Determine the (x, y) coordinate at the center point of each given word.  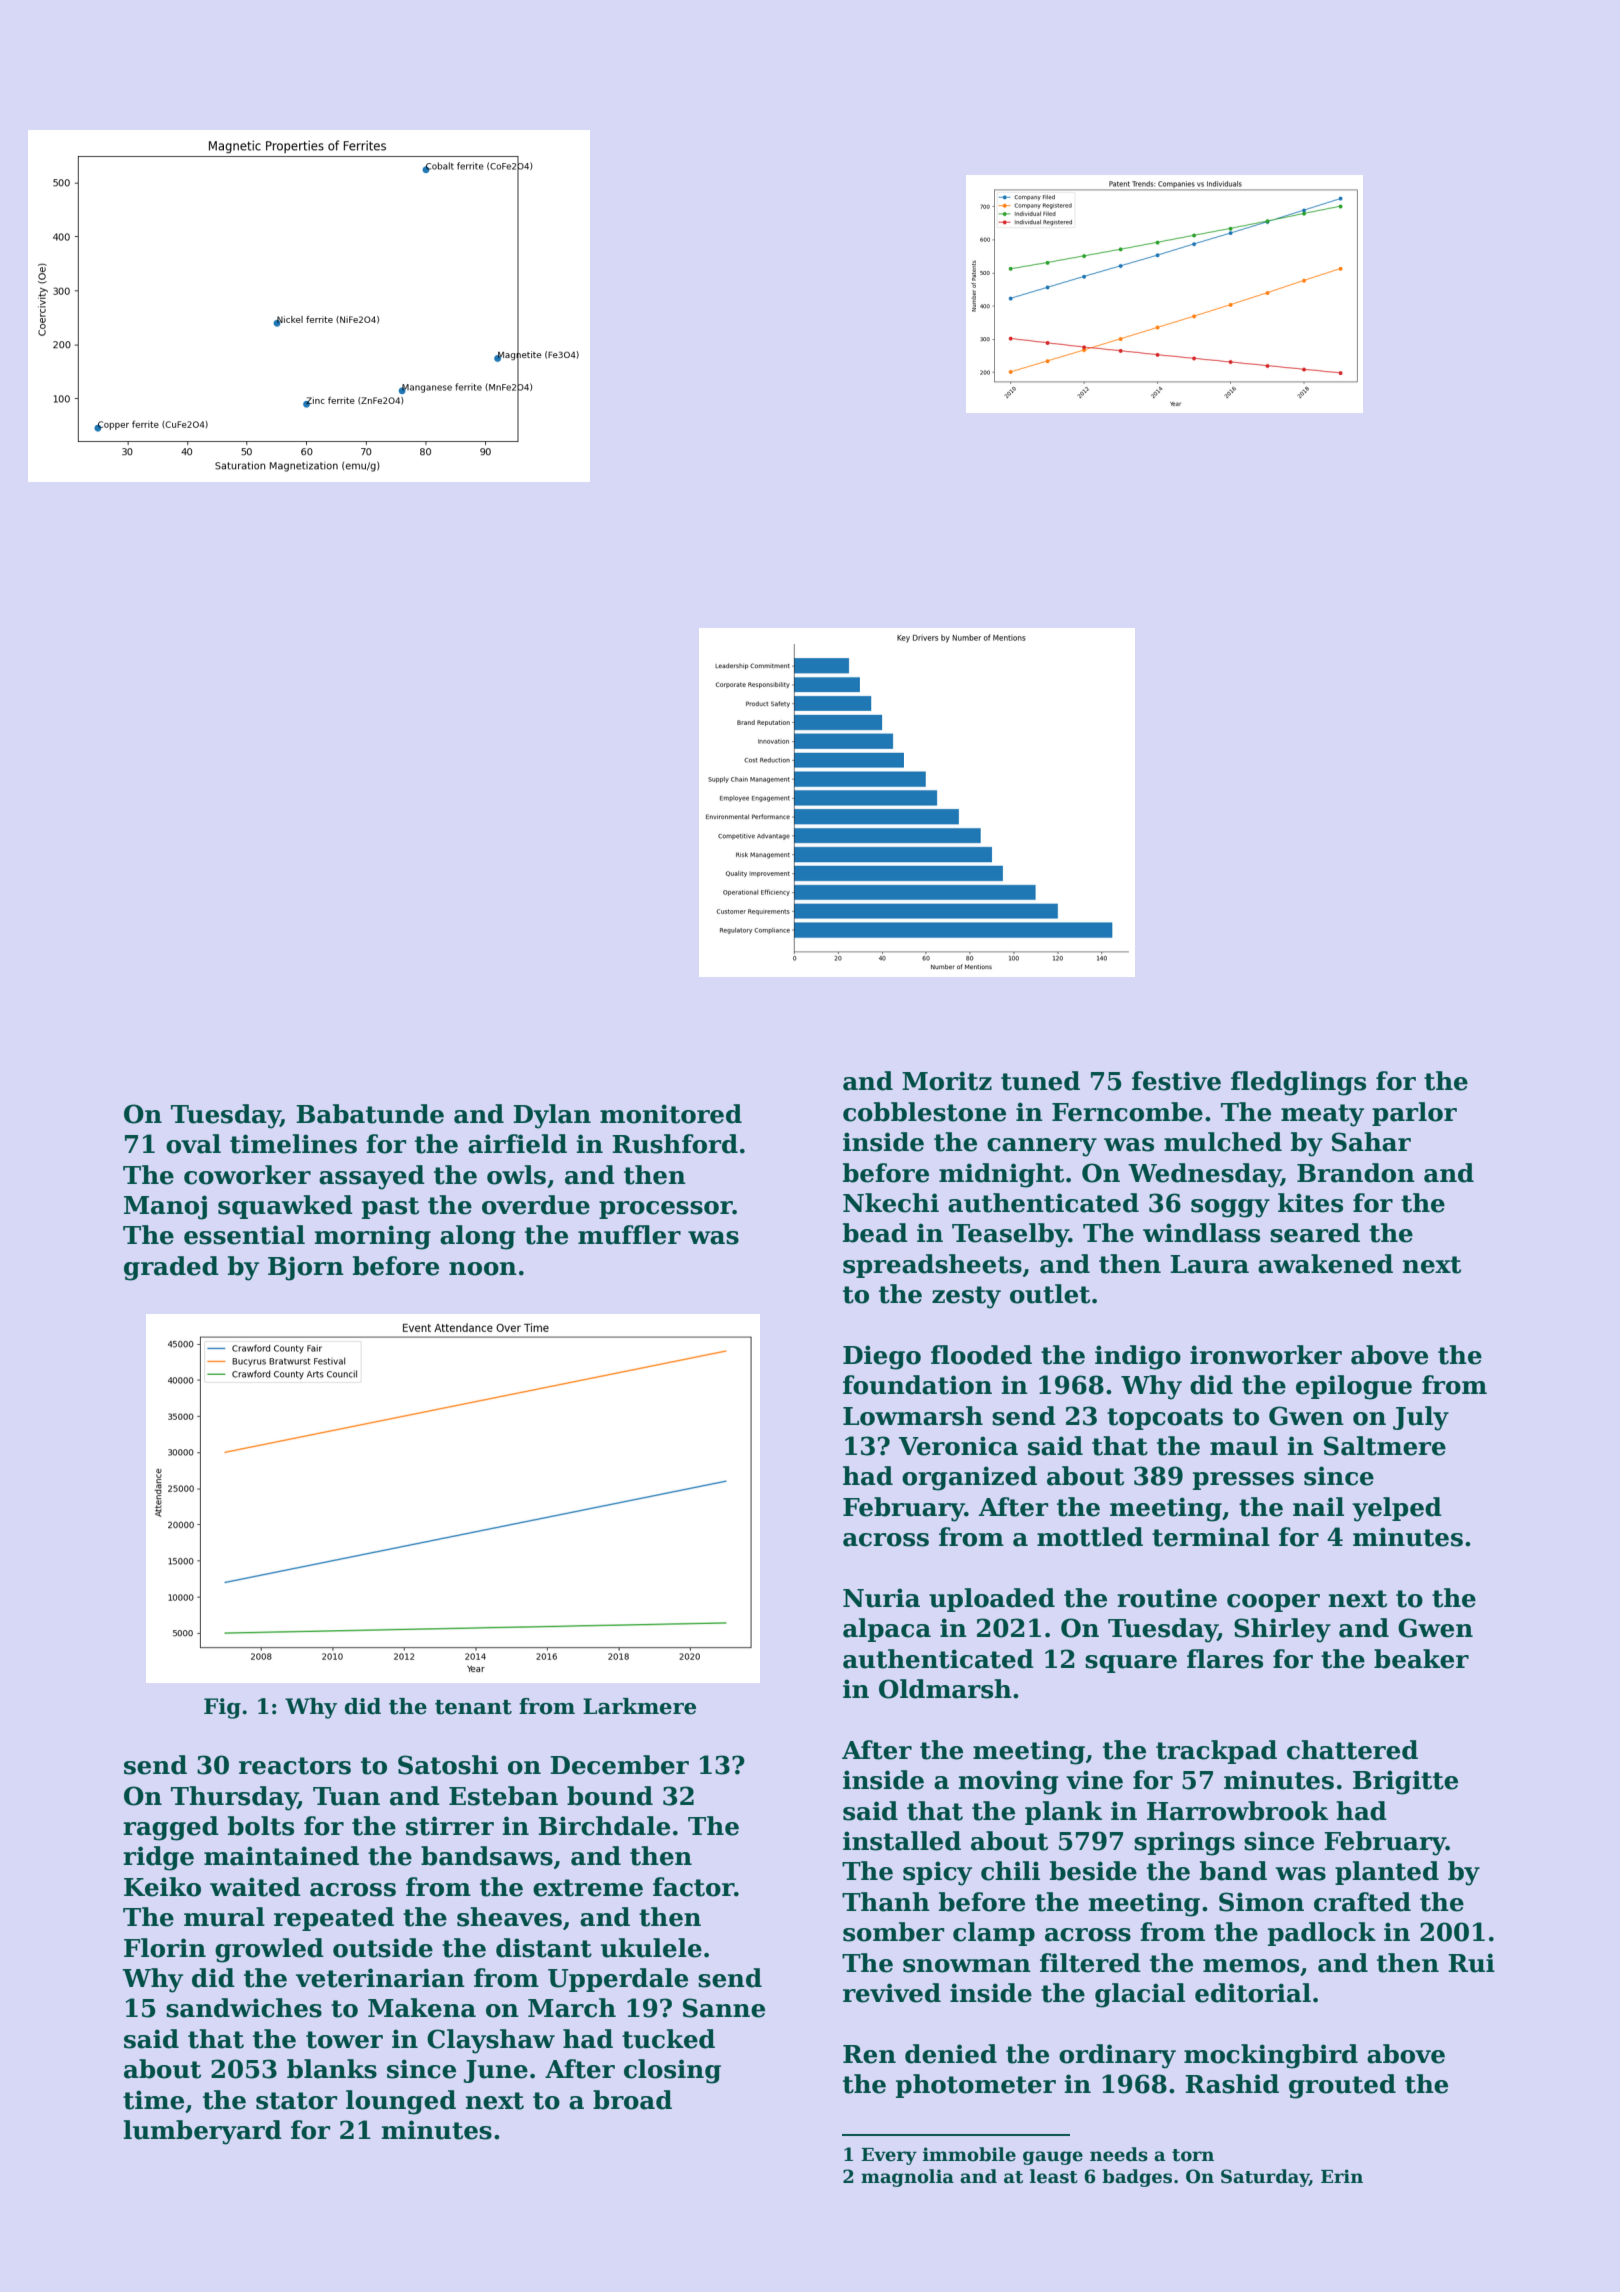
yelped (1397, 1509)
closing (672, 2071)
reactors (295, 1766)
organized (969, 1478)
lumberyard (202, 2132)
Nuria (881, 1598)
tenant (473, 1707)
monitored (671, 1114)
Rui (1471, 1963)
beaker (1421, 1659)
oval (193, 1144)
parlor (1414, 1114)
